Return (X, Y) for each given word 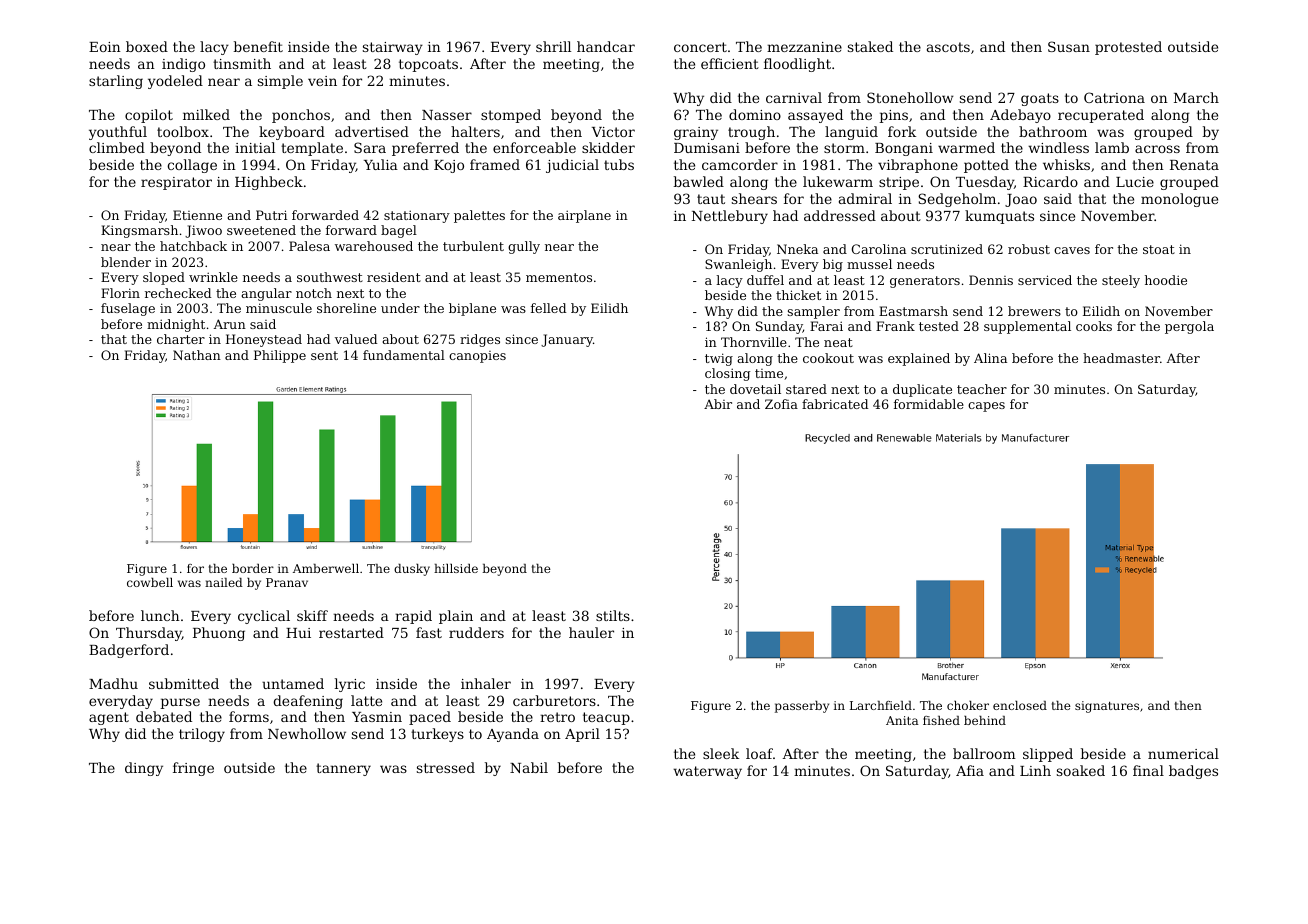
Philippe (280, 356)
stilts (613, 615)
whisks (1066, 164)
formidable (929, 404)
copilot (149, 116)
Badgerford (129, 651)
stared (806, 389)
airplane (584, 216)
